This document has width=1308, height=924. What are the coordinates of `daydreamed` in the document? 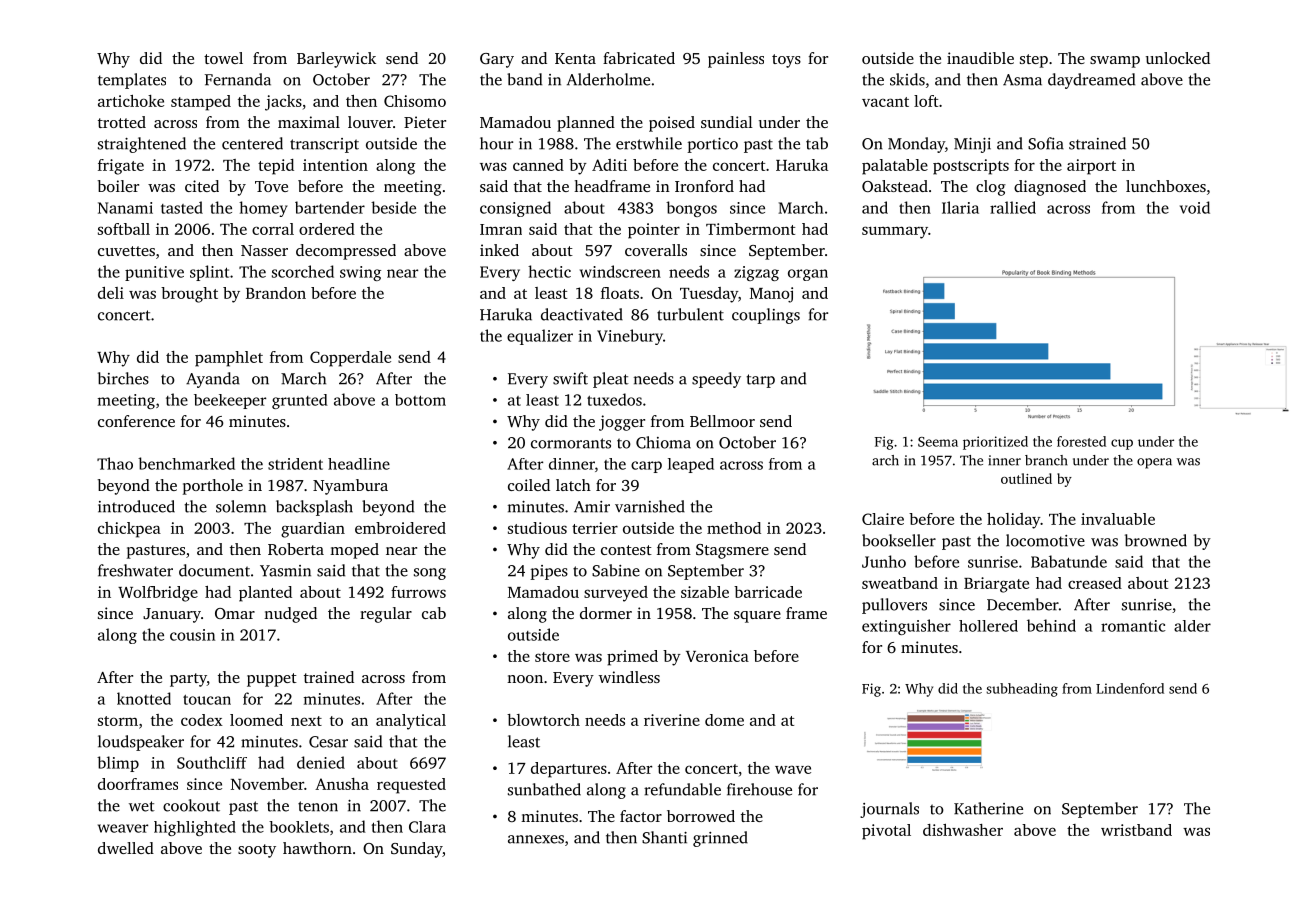 It's located at (1091, 81).
